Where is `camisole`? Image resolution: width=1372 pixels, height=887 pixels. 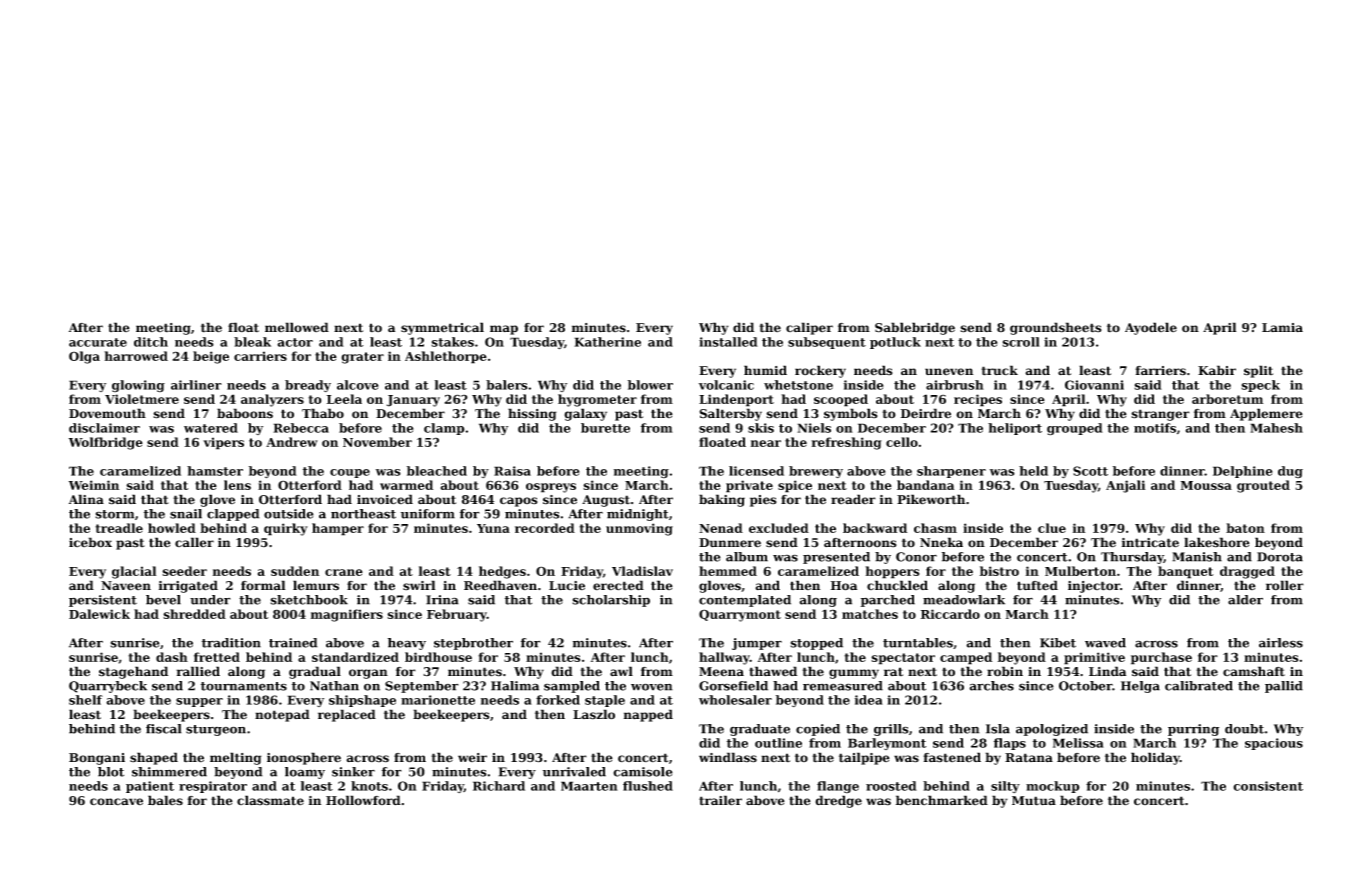 camisole is located at coordinates (643, 772).
